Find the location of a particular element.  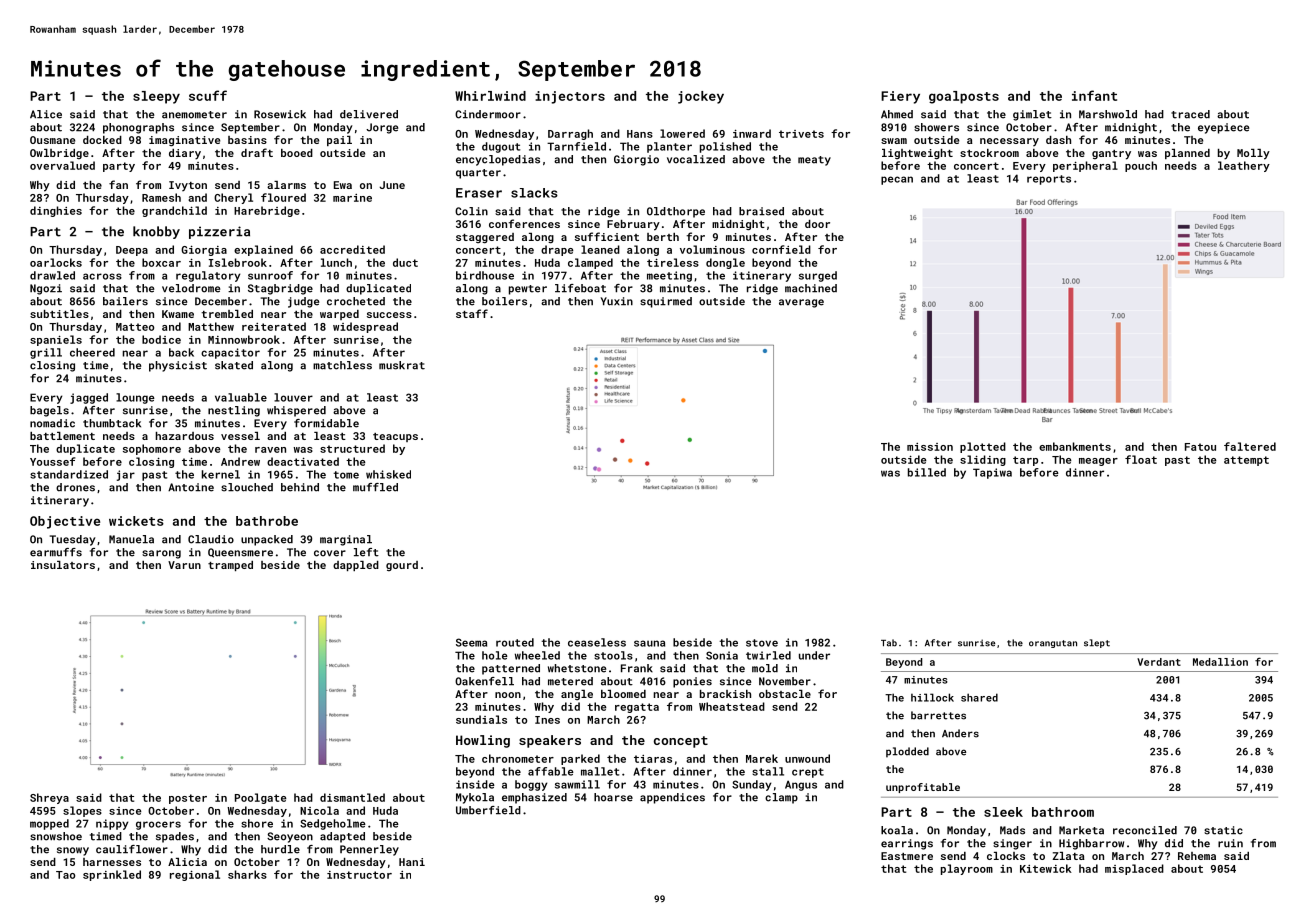

Oakenfell is located at coordinates (484, 681).
